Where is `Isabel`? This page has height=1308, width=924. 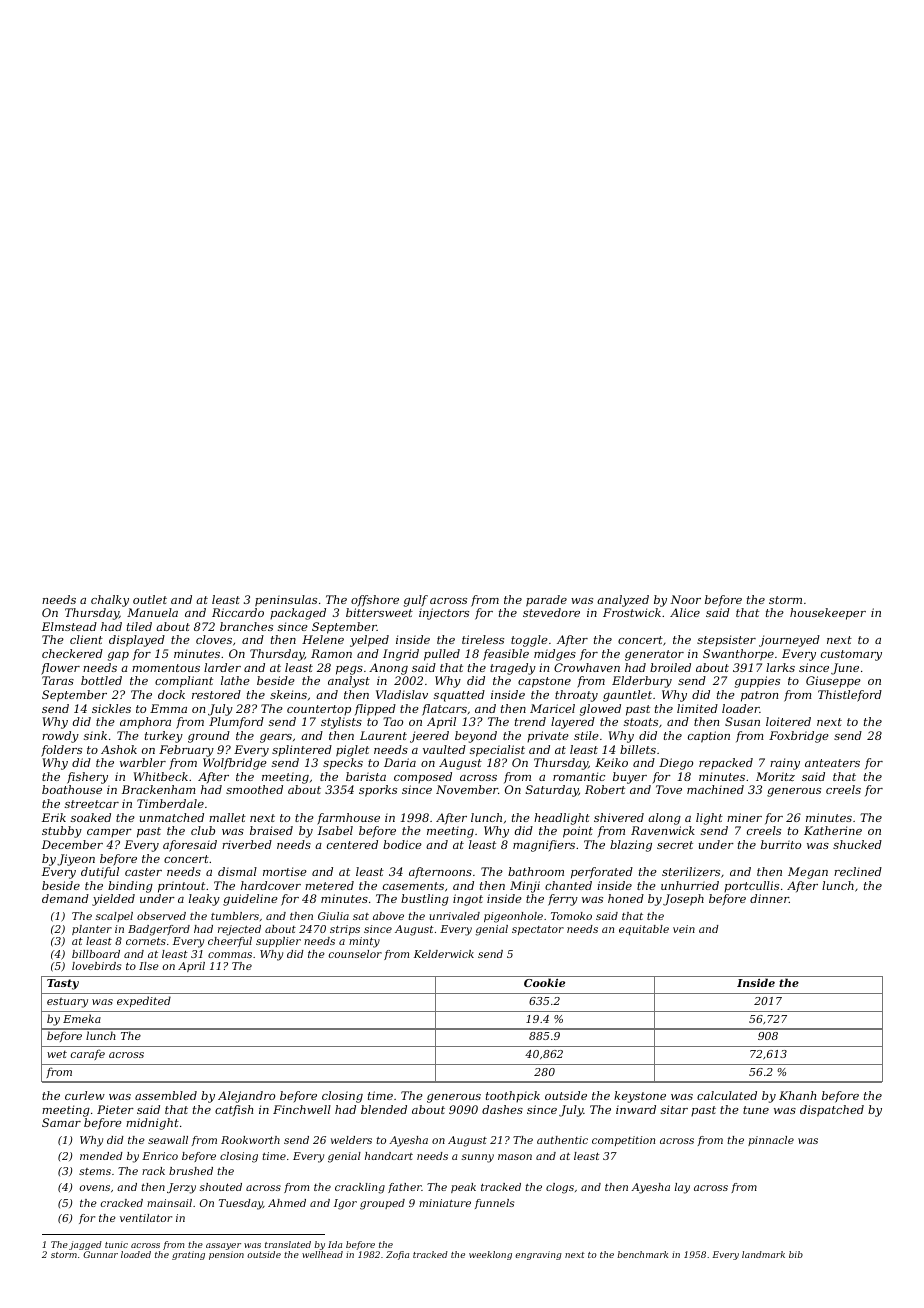
Isabel is located at coordinates (335, 830).
